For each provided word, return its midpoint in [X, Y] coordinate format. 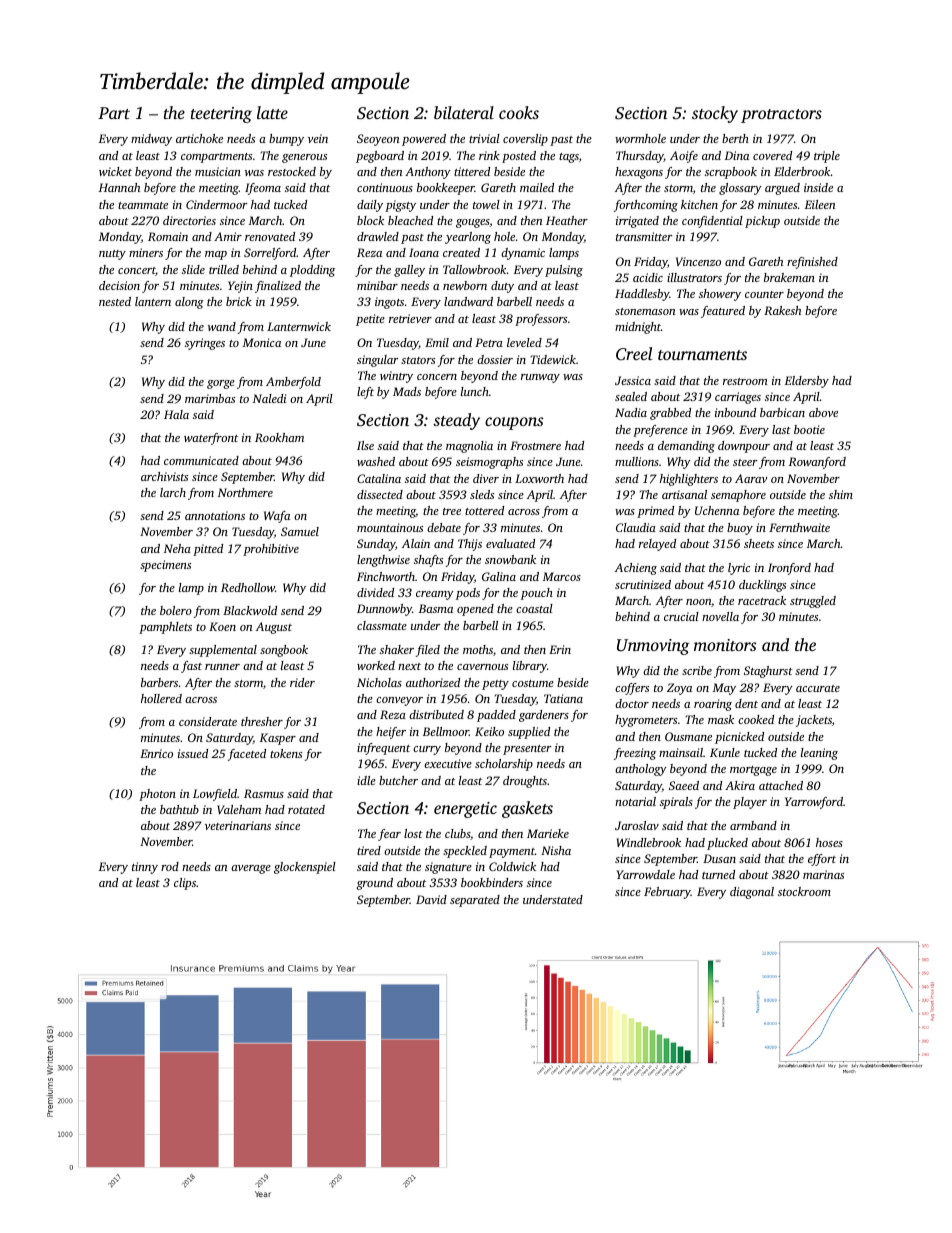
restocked [292, 171]
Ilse [365, 445]
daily [370, 206]
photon [157, 795]
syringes [205, 344]
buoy [740, 529]
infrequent [383, 749]
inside [818, 187]
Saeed [684, 785]
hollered [161, 698]
